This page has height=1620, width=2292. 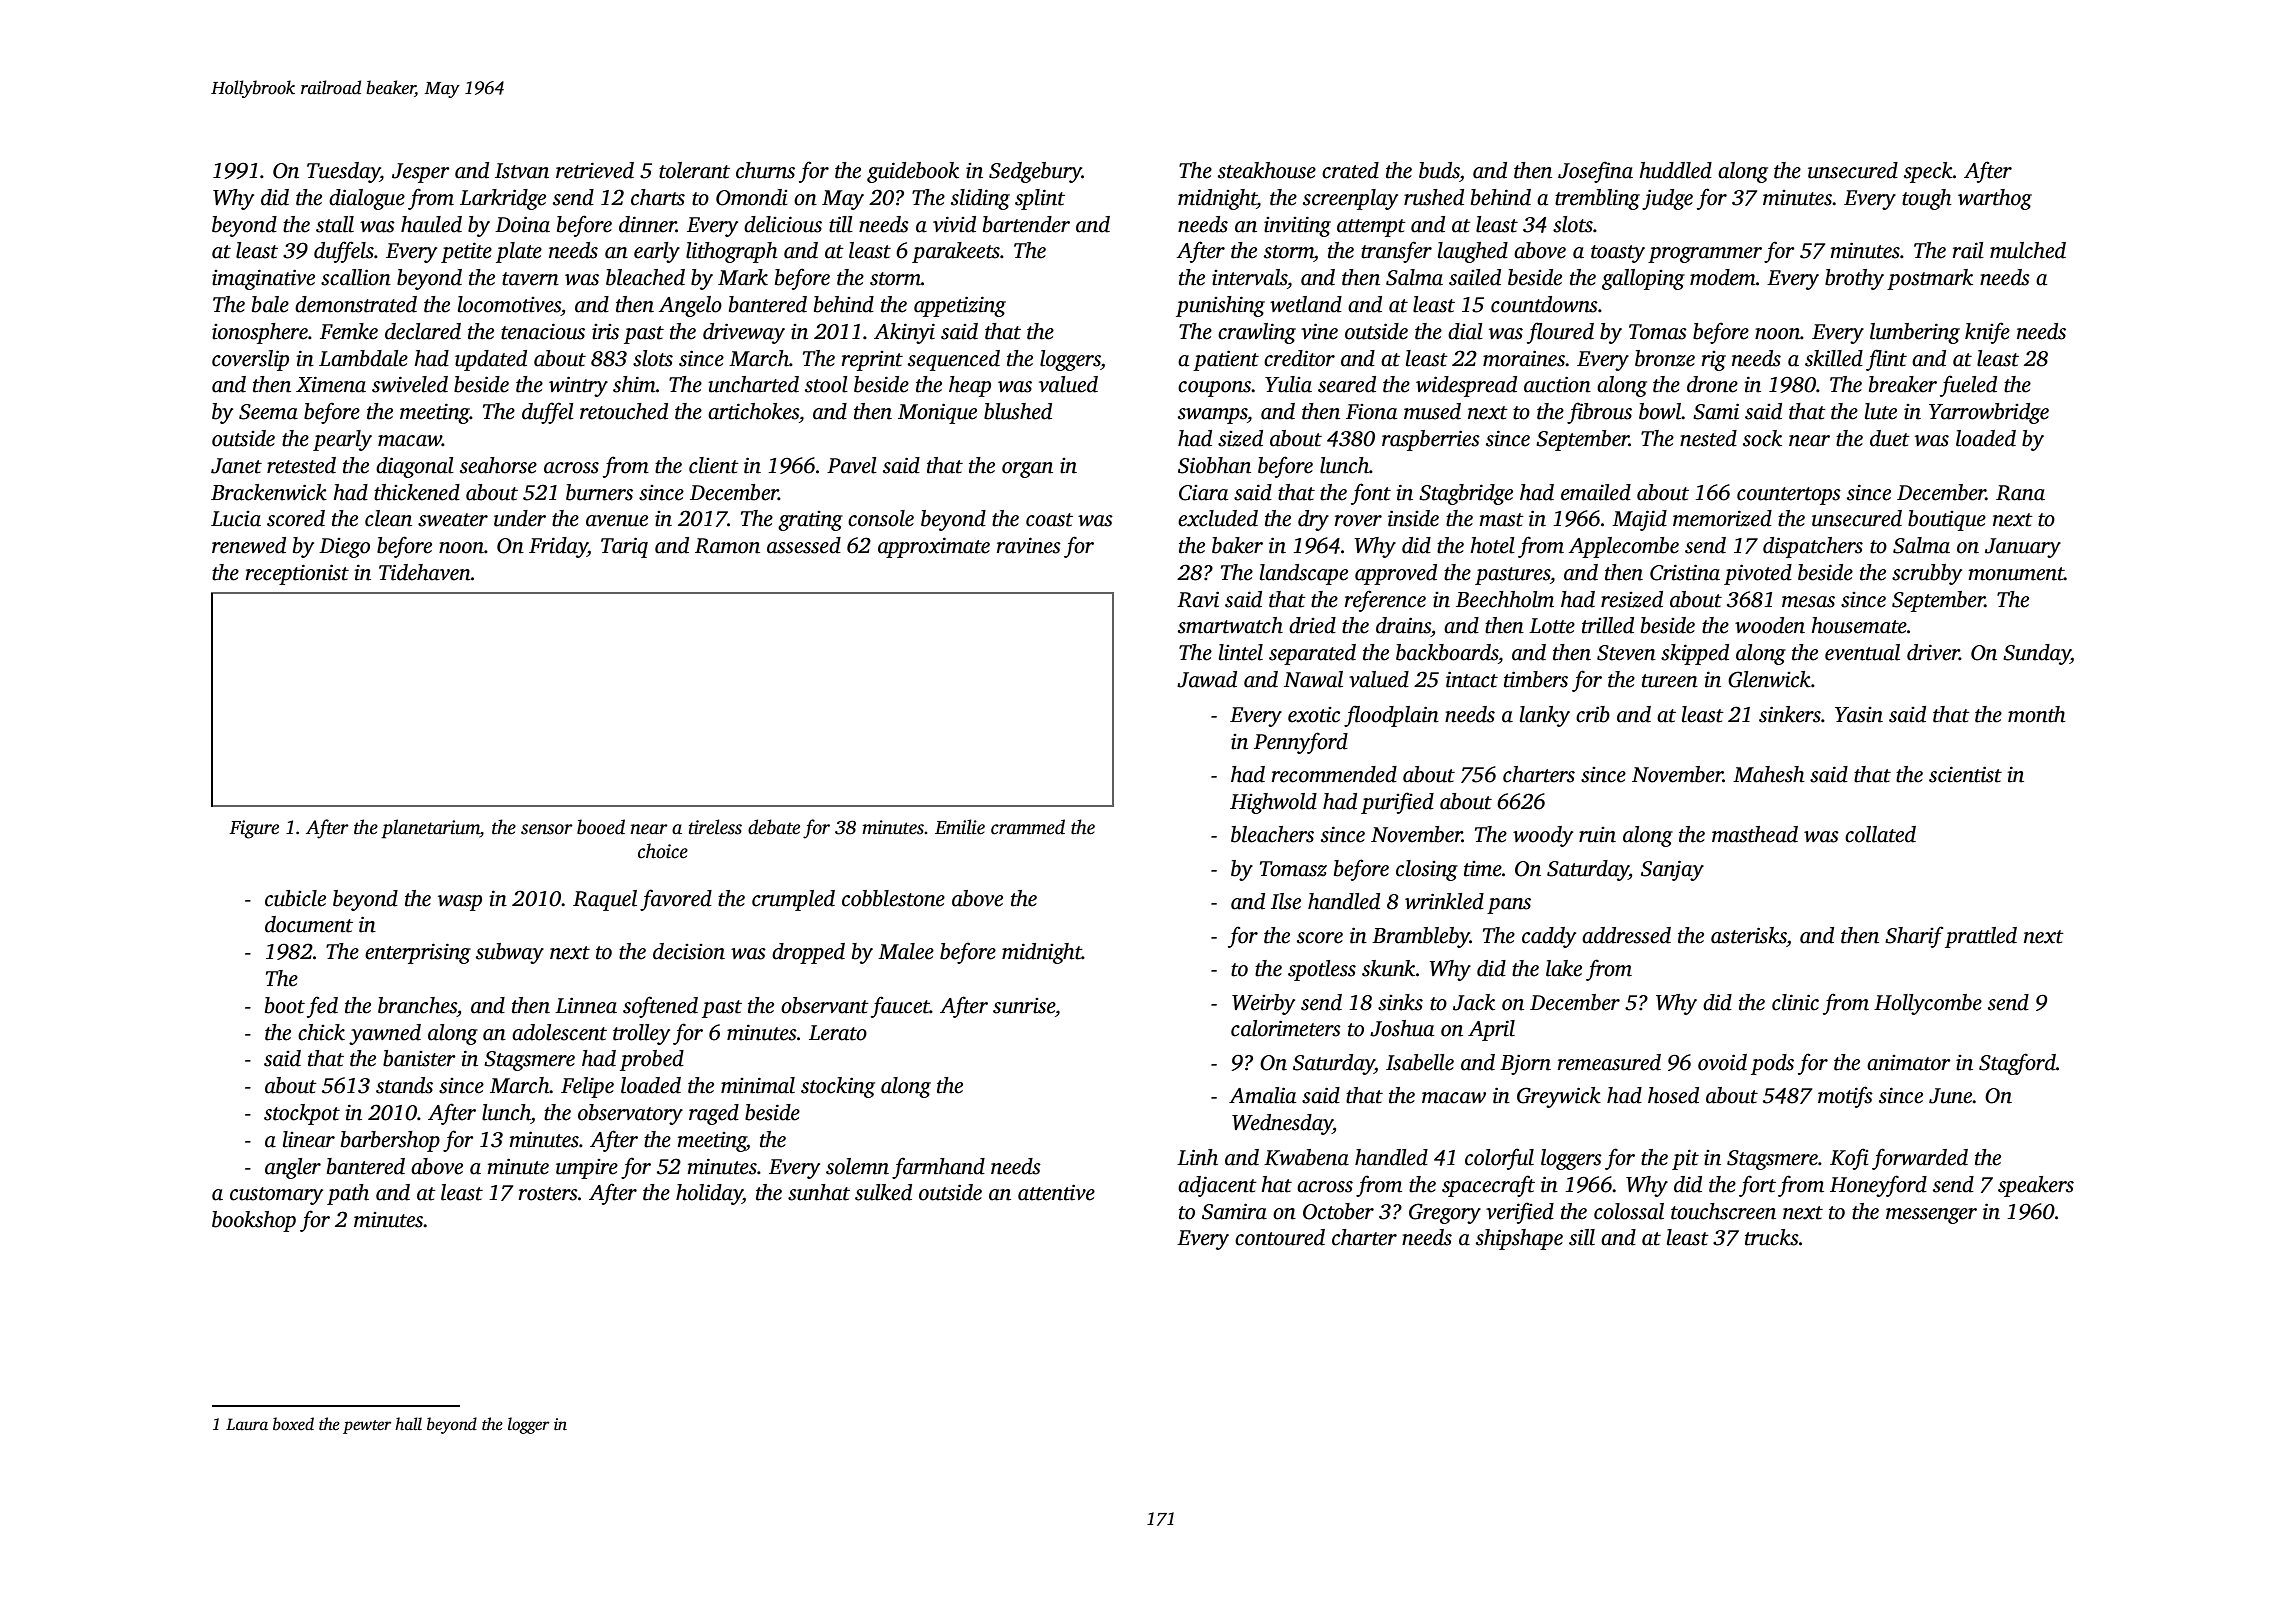 What do you see at coordinates (1989, 413) in the page?
I see `Yarrowbridge` at bounding box center [1989, 413].
